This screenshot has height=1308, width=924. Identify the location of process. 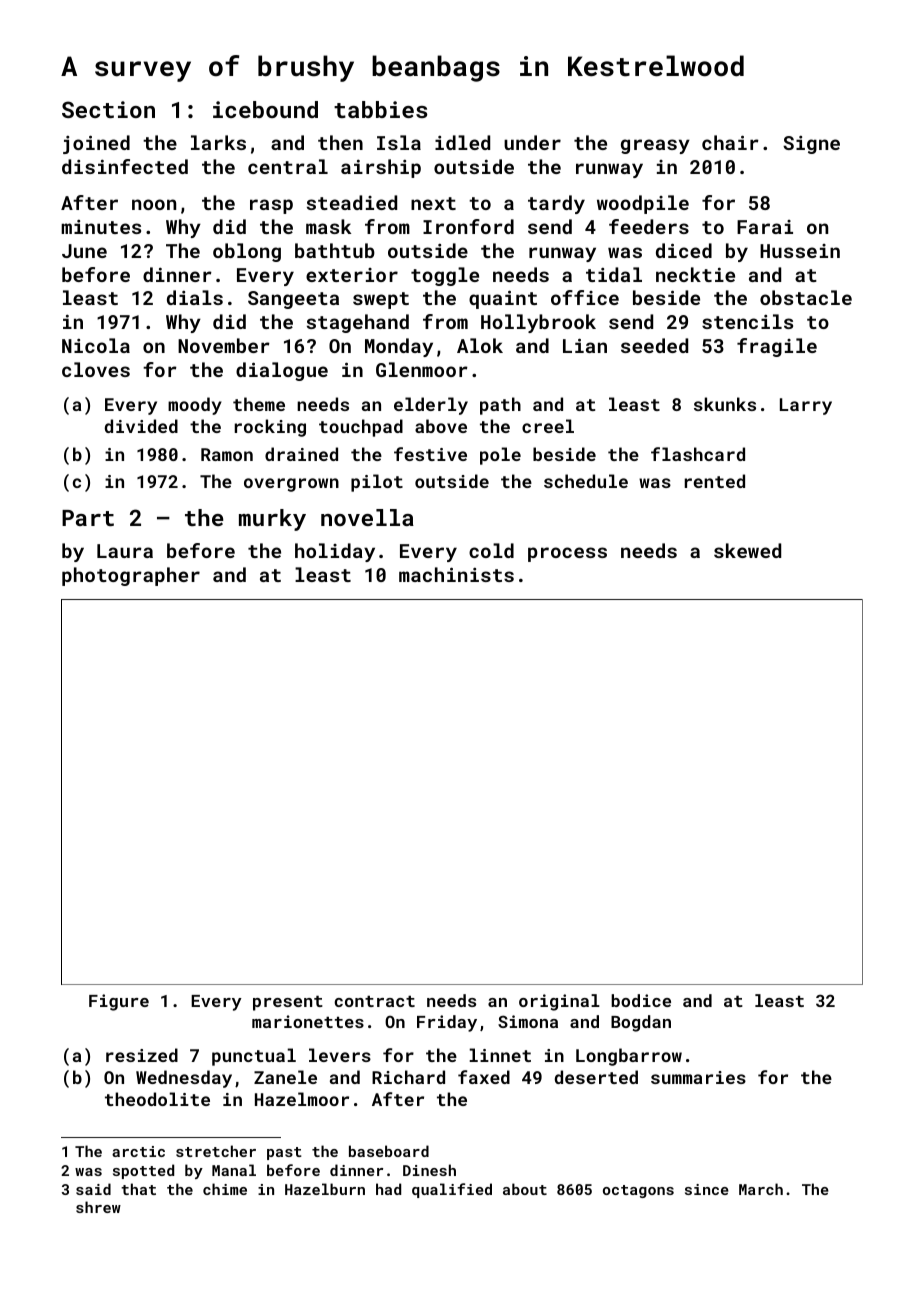
(567, 554).
